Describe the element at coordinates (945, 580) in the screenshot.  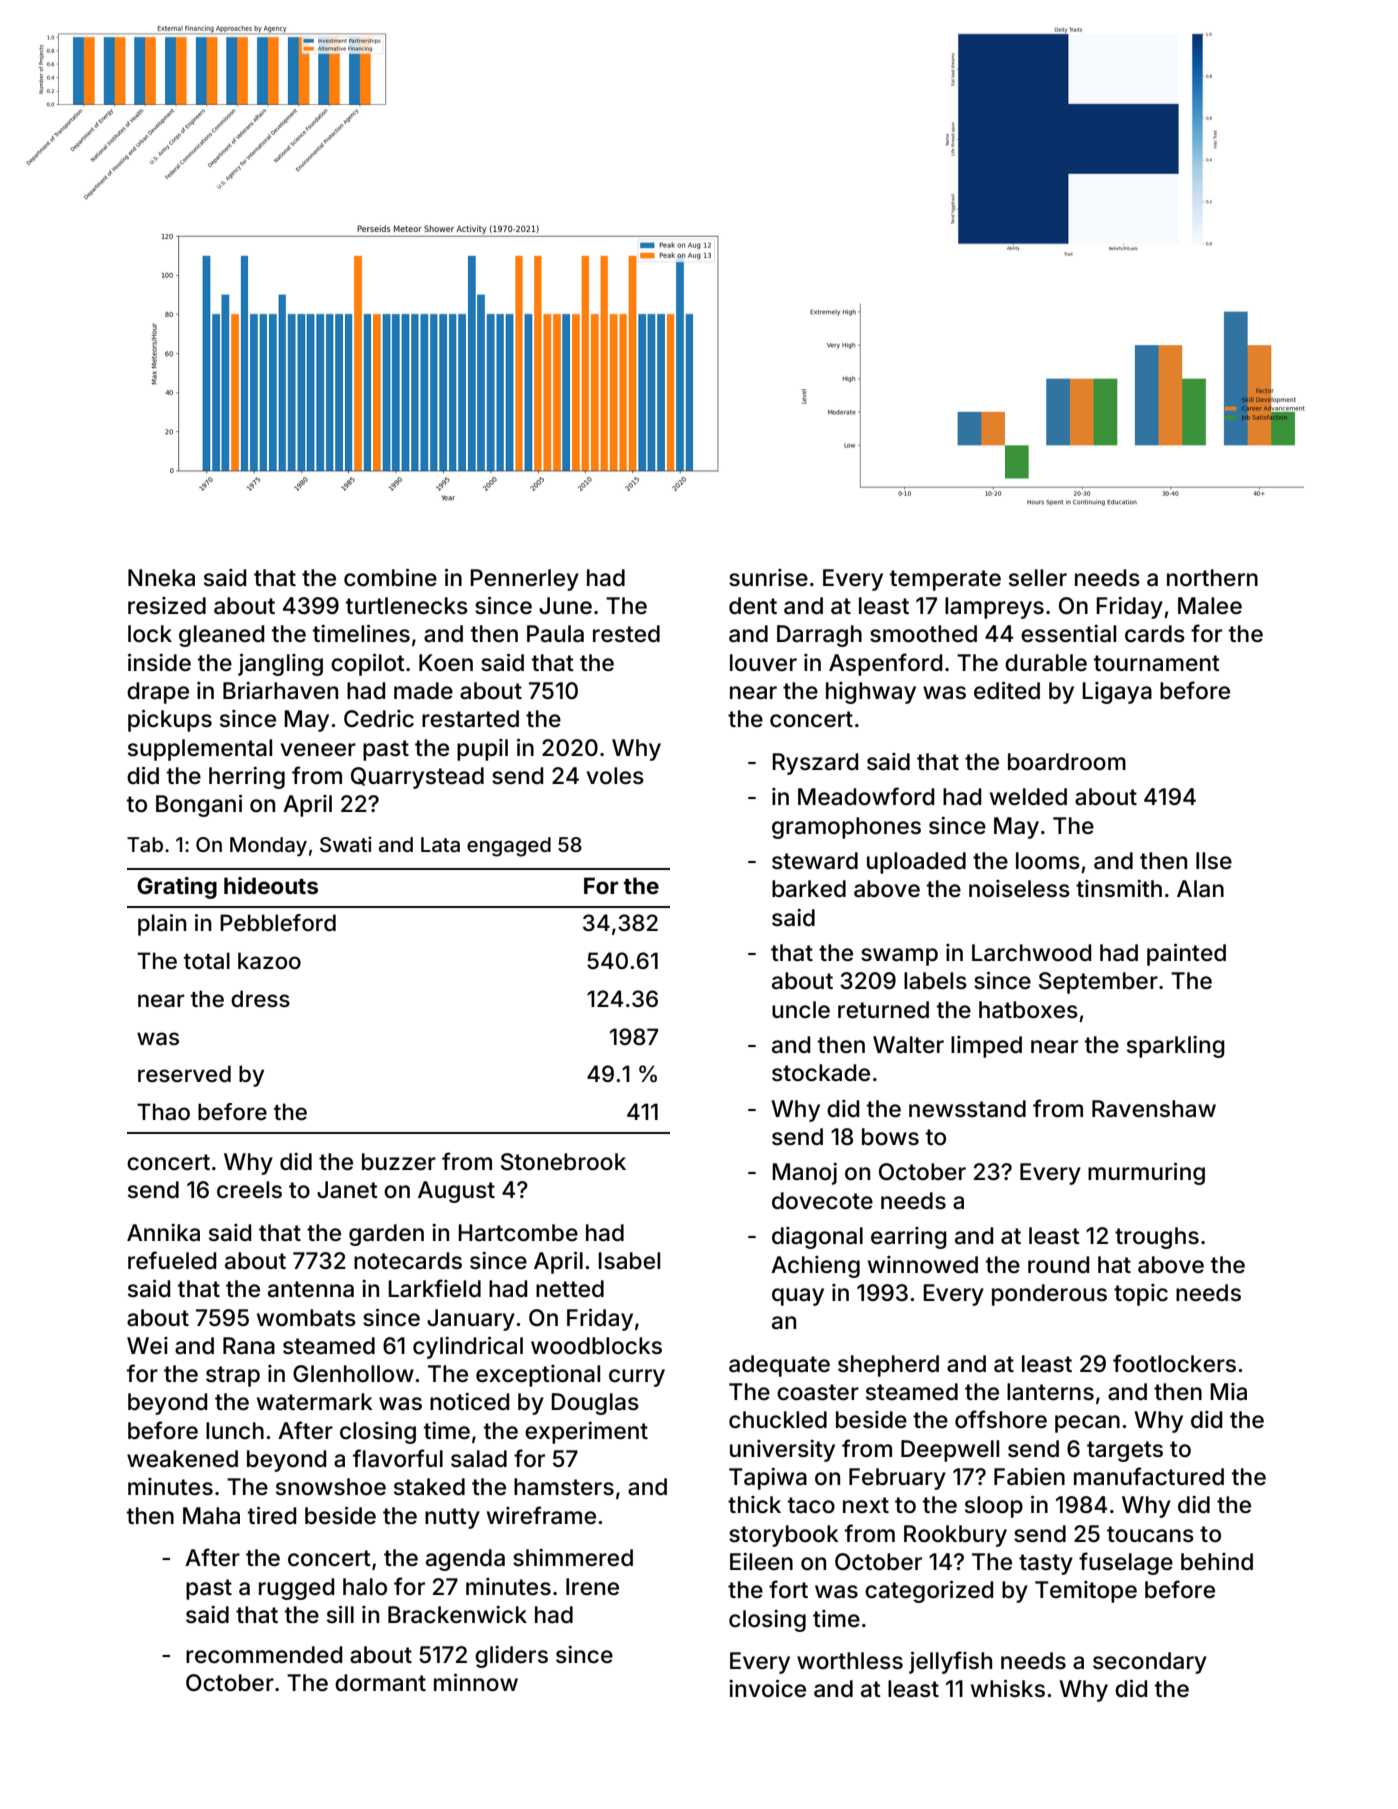
I see `temperate` at that location.
